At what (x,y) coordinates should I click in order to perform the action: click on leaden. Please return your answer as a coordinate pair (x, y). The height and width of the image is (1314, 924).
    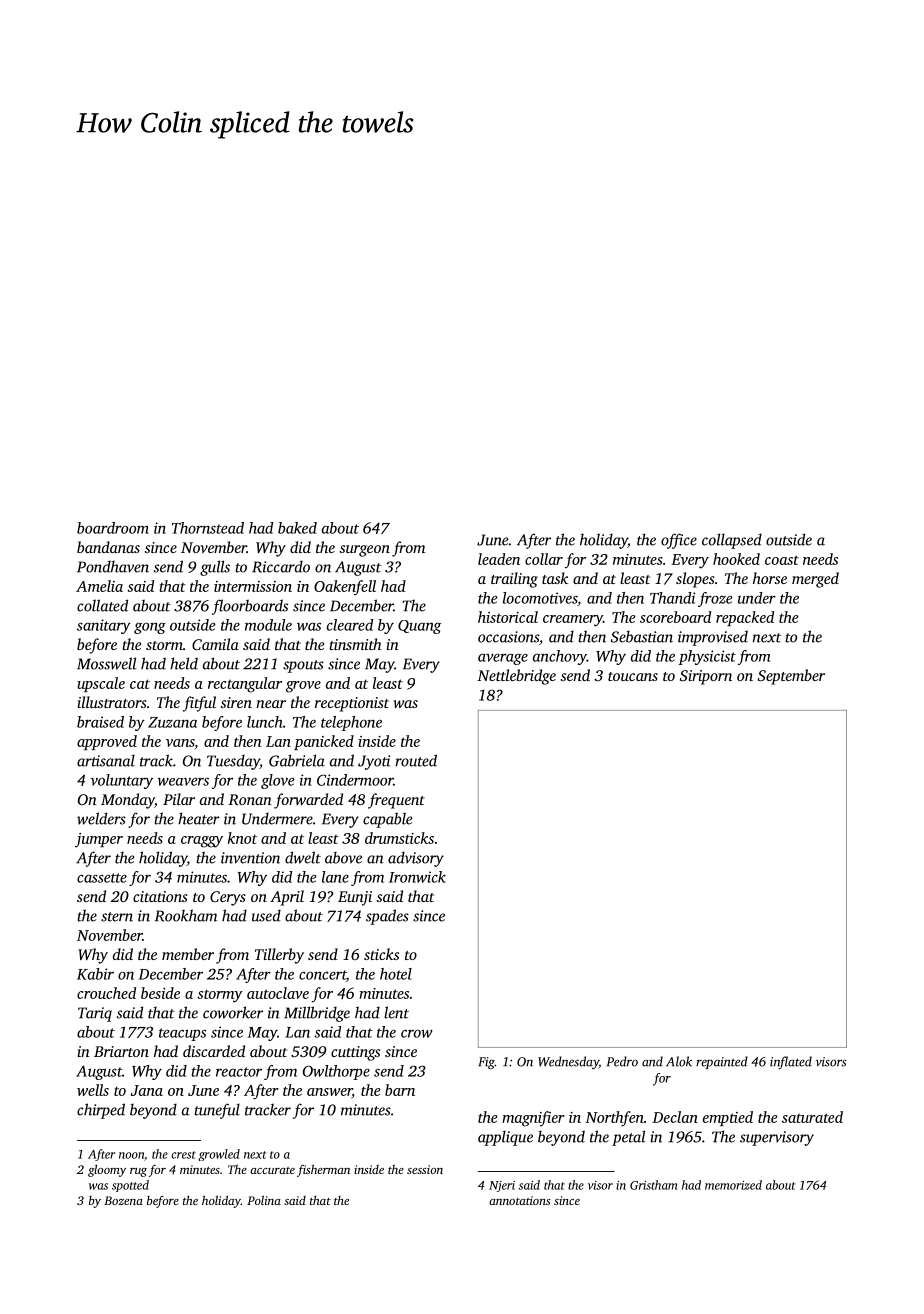
    Looking at the image, I should click on (499, 559).
